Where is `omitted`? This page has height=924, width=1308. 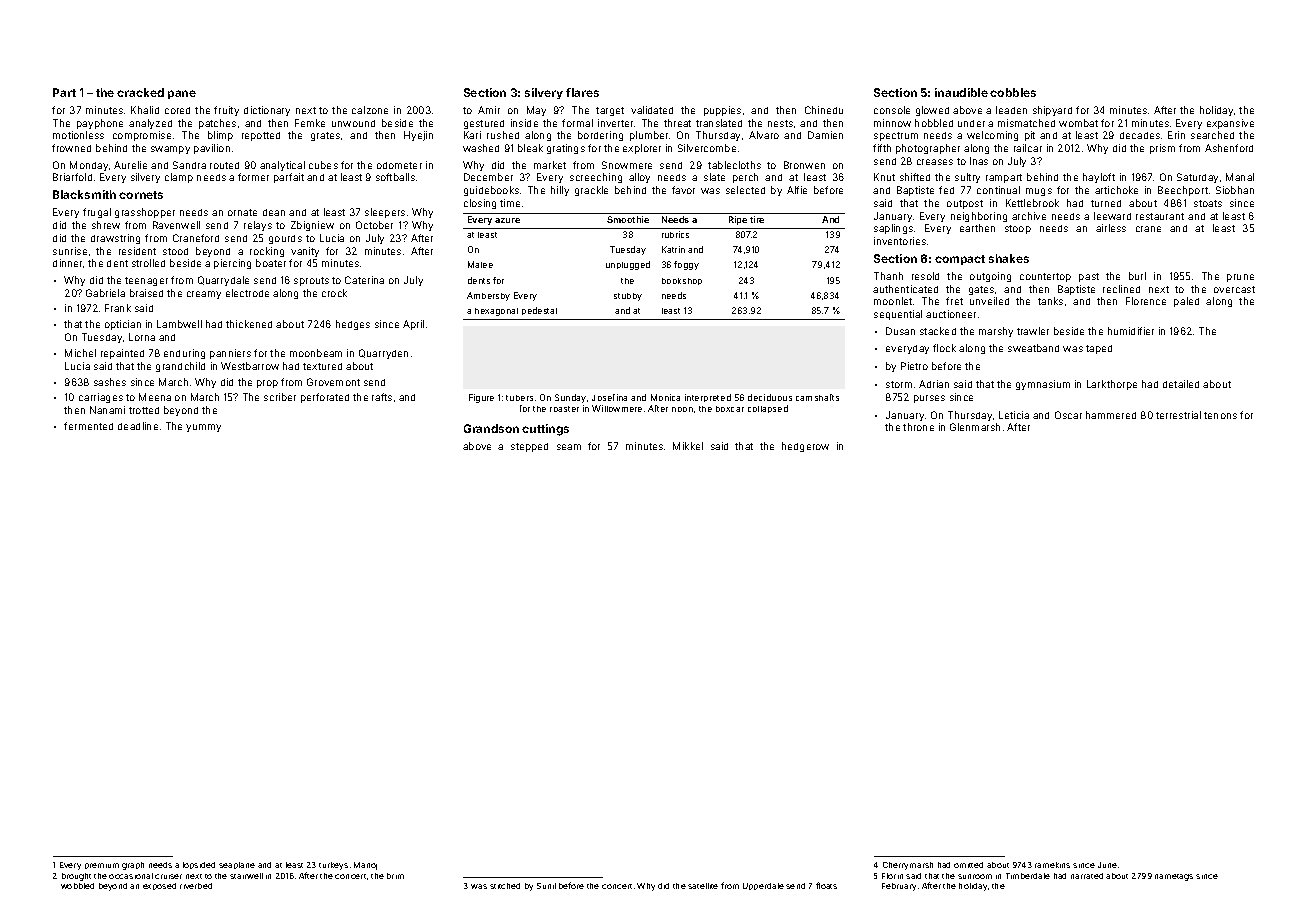
omitted is located at coordinates (968, 865).
